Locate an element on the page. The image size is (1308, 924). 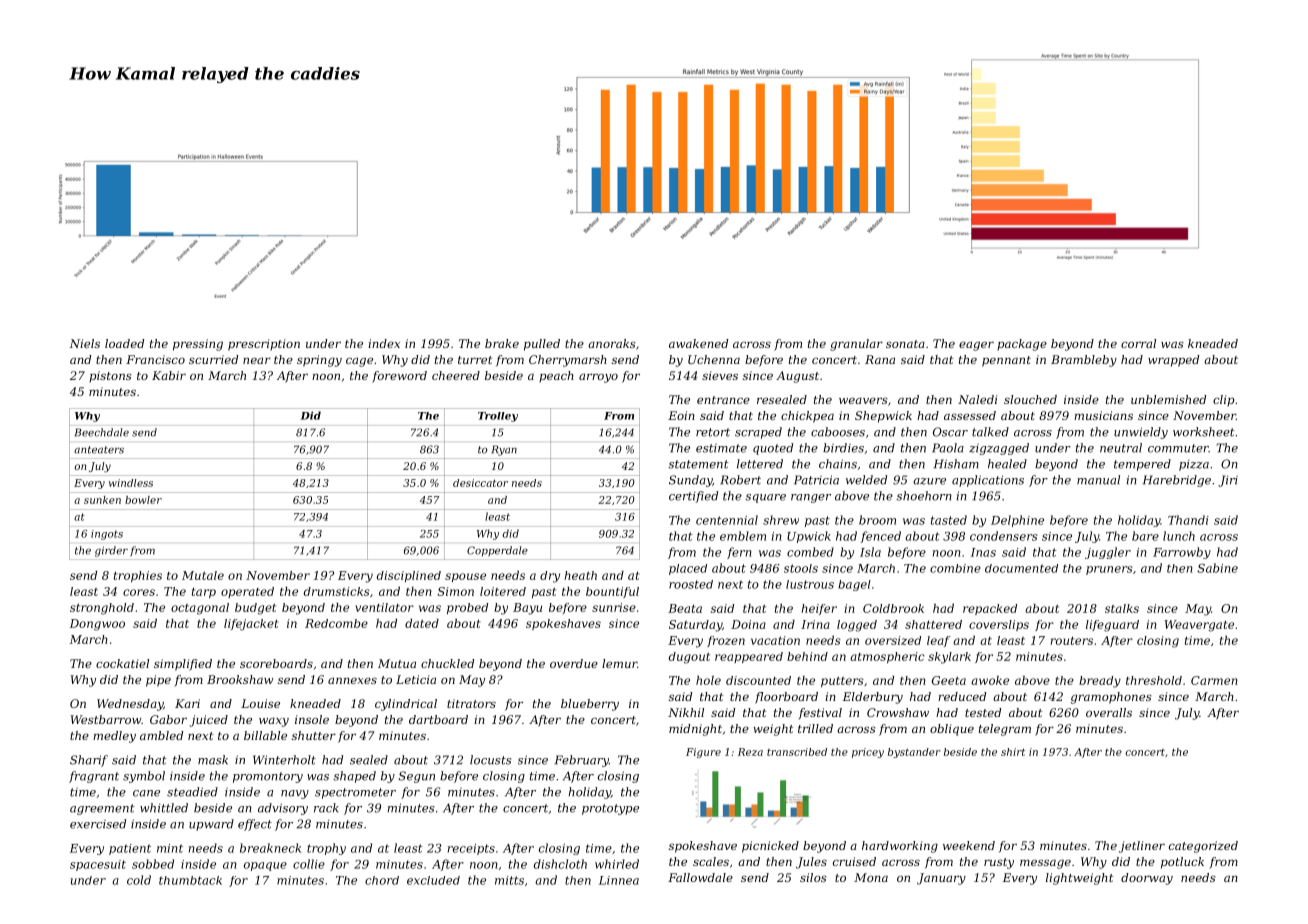
blueberry is located at coordinates (590, 705).
